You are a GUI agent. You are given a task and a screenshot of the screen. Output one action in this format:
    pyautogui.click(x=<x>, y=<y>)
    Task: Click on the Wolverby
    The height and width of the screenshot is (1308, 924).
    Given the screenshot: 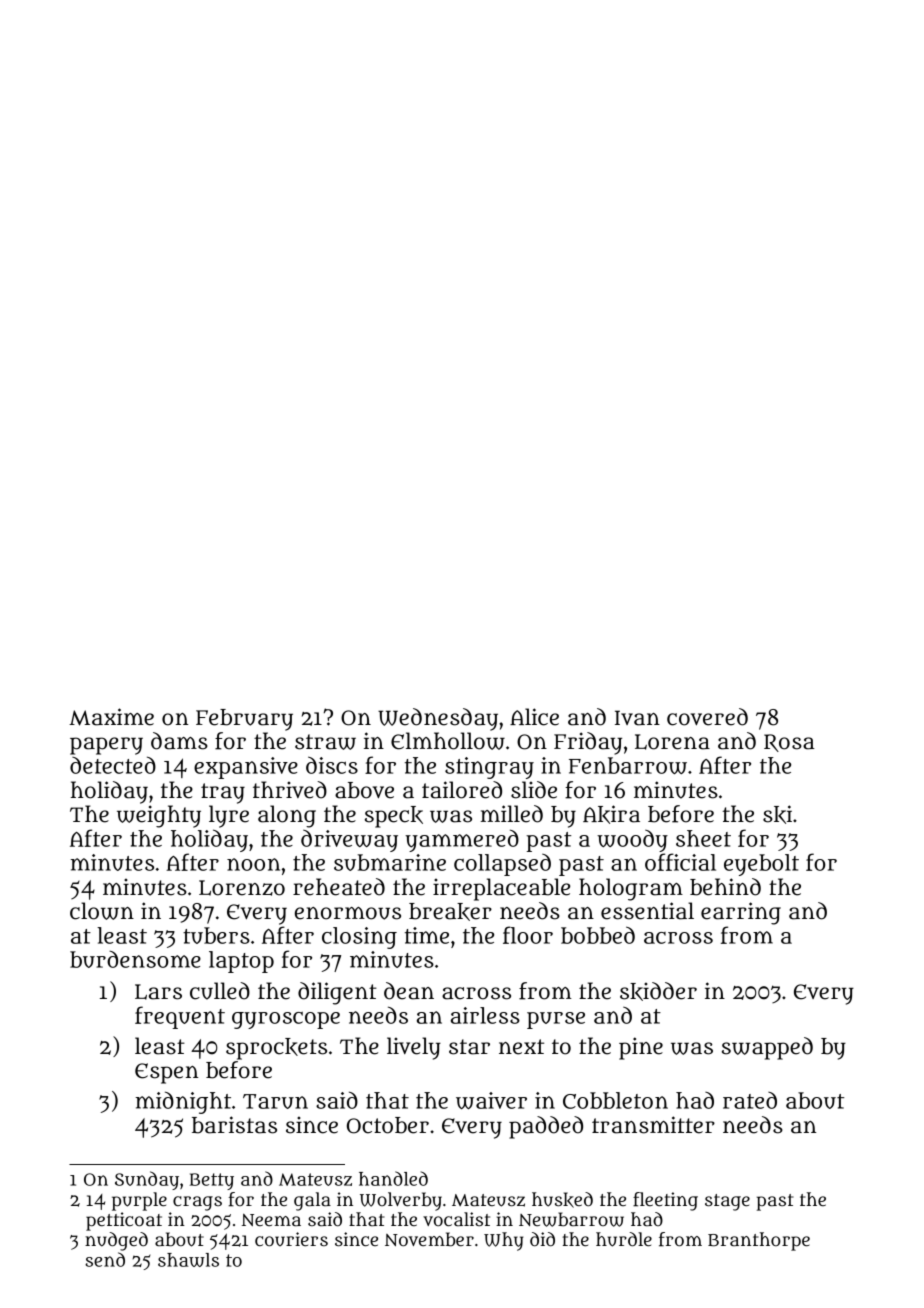 What is the action you would take?
    pyautogui.click(x=401, y=1201)
